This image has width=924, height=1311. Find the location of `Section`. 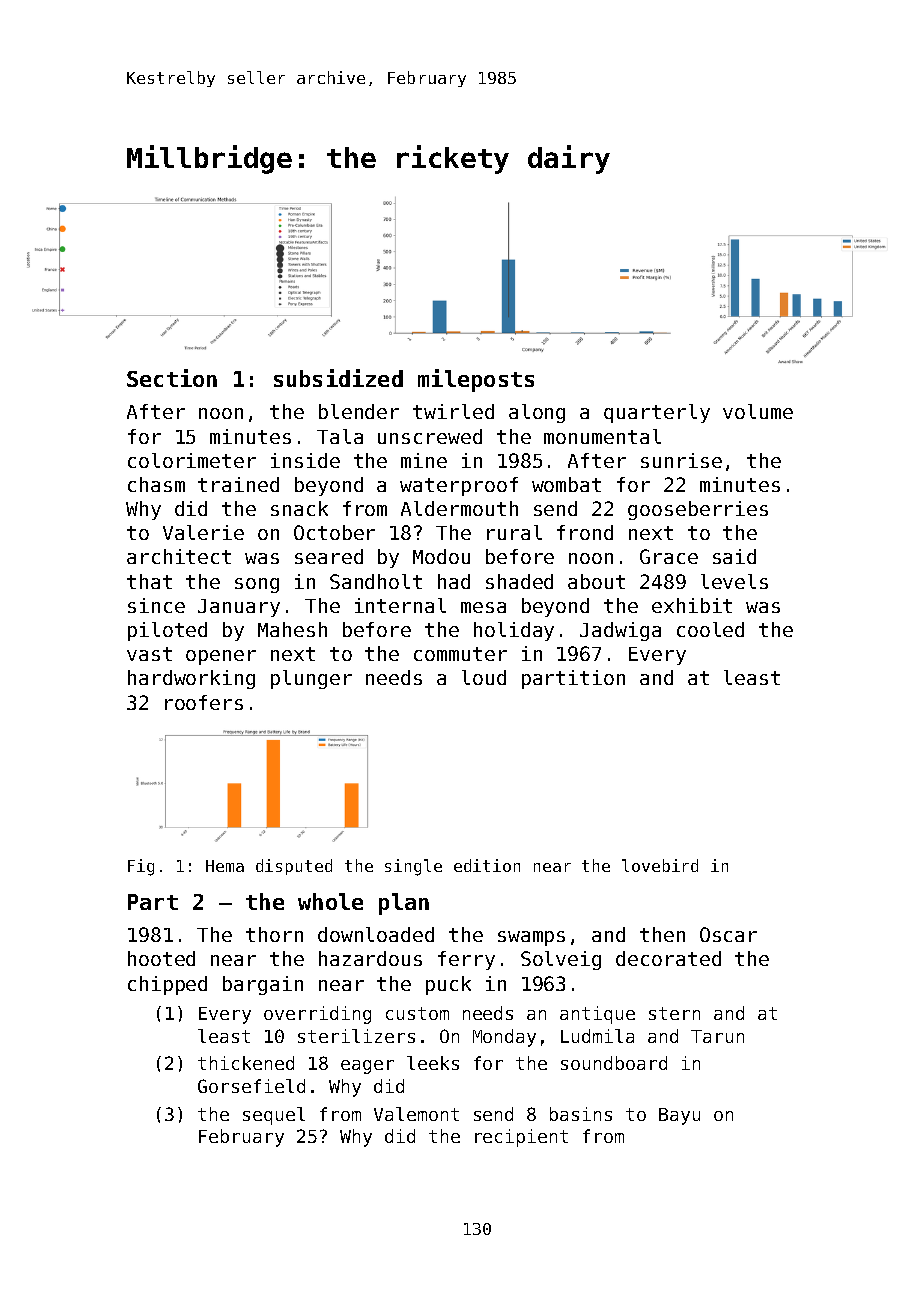

Section is located at coordinates (172, 378).
